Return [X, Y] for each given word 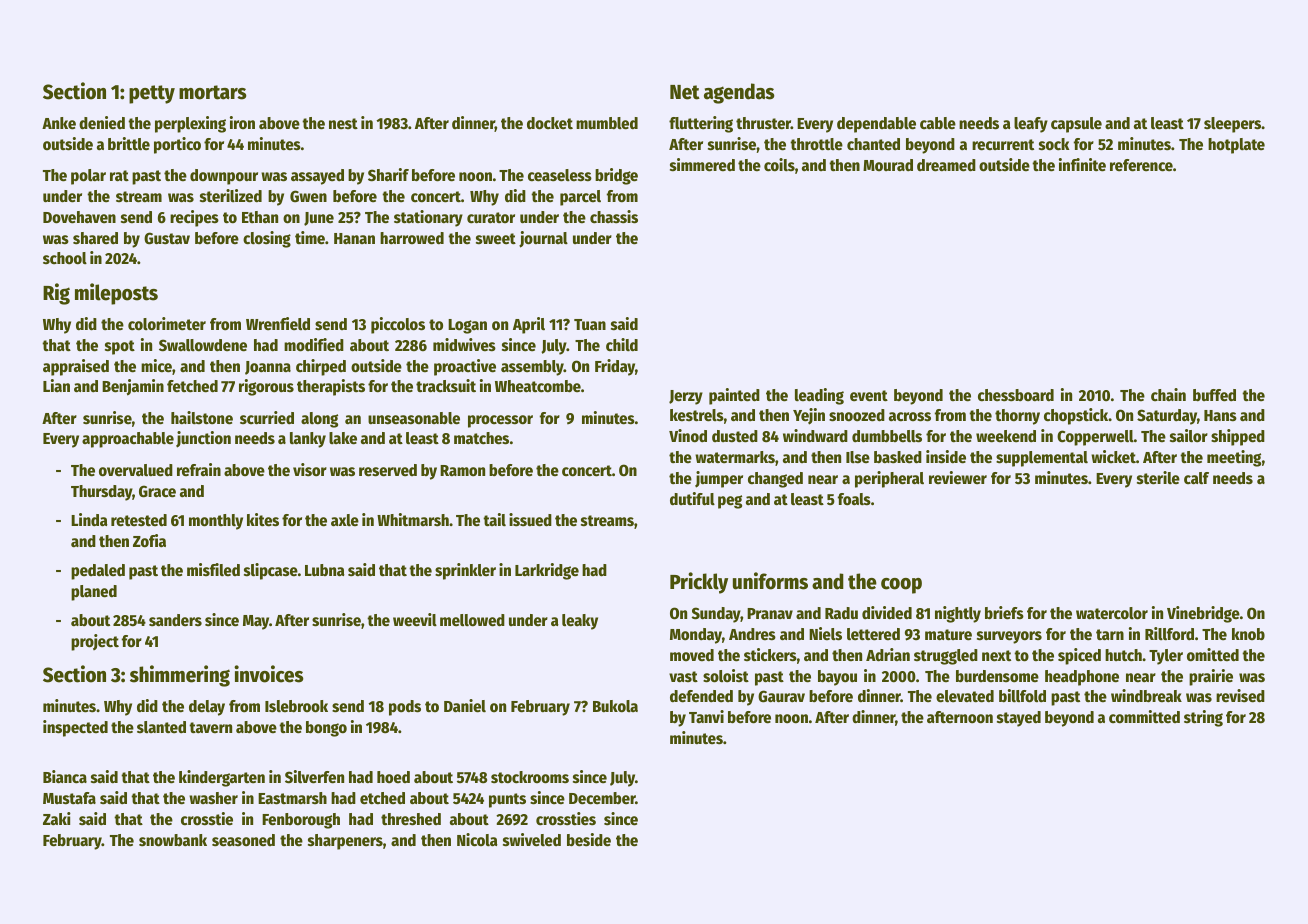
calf [1196, 478]
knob [1248, 634]
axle [345, 520]
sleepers [1233, 125]
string [1203, 718]
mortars [213, 92]
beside [589, 840]
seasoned [243, 840]
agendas [739, 93]
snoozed [857, 415]
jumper [719, 479]
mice [156, 366]
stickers [770, 655]
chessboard [1016, 395]
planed [94, 593]
